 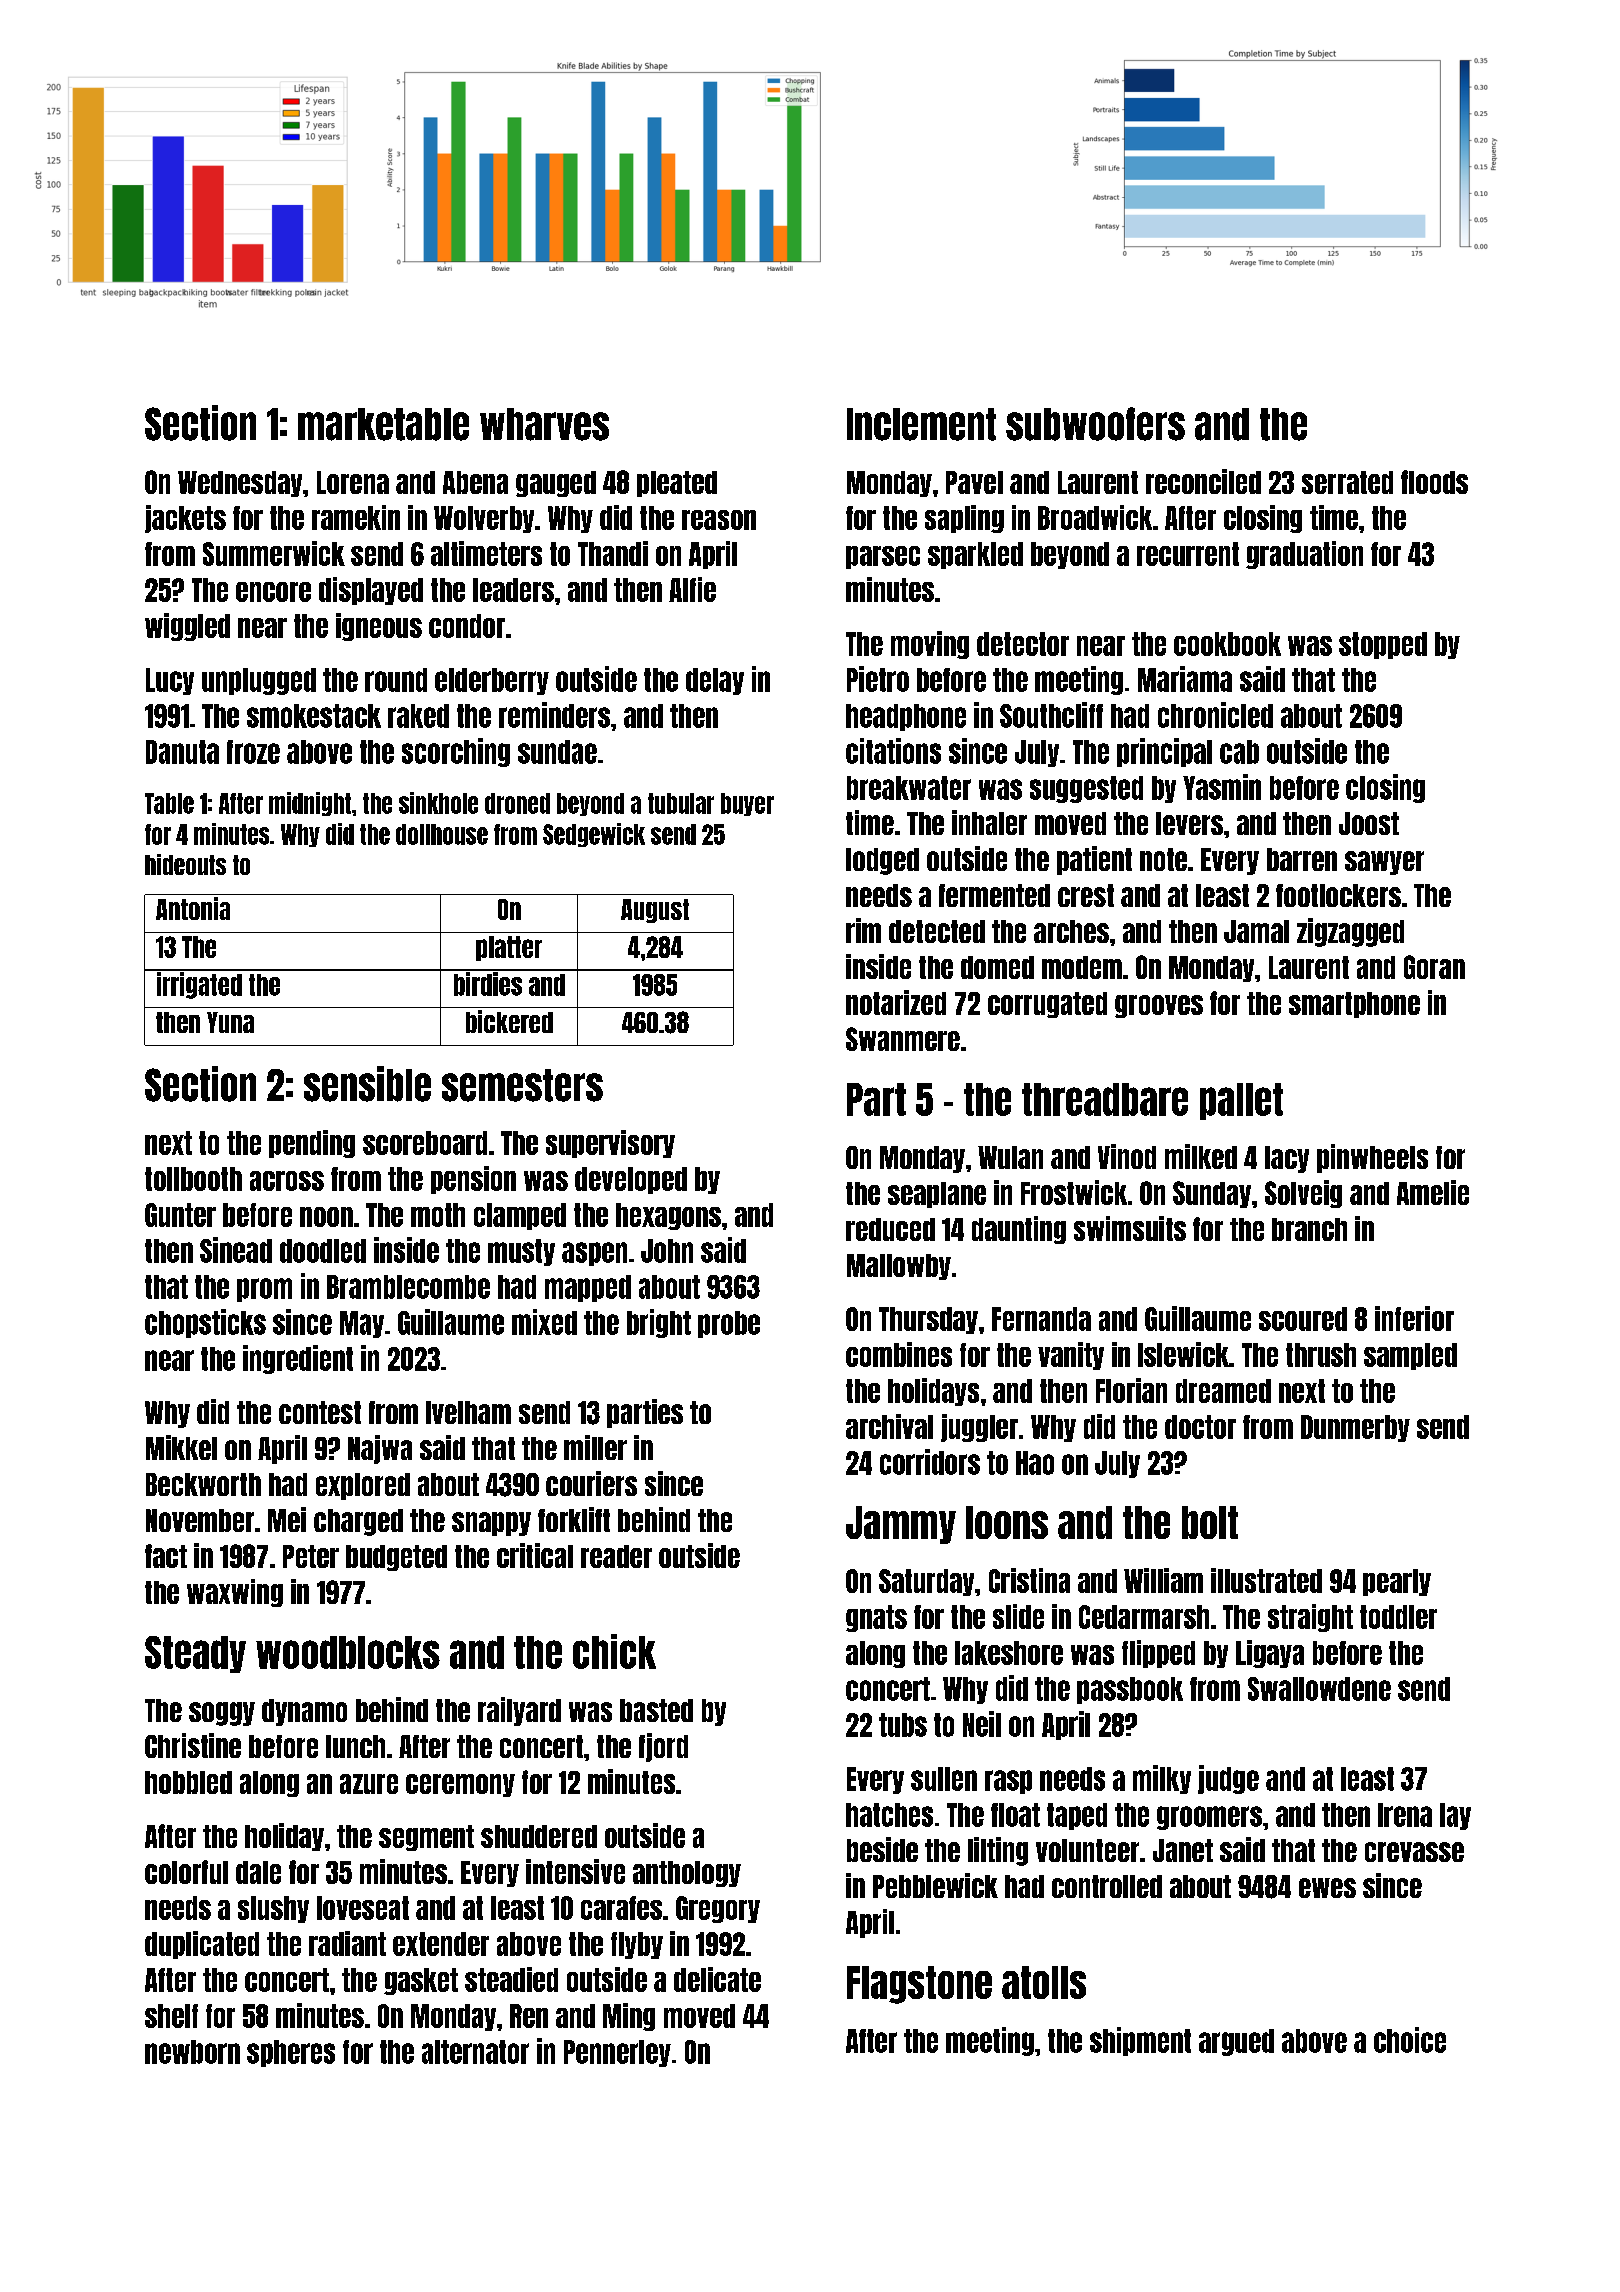 What do you see at coordinates (878, 679) in the screenshot?
I see `Pietro` at bounding box center [878, 679].
